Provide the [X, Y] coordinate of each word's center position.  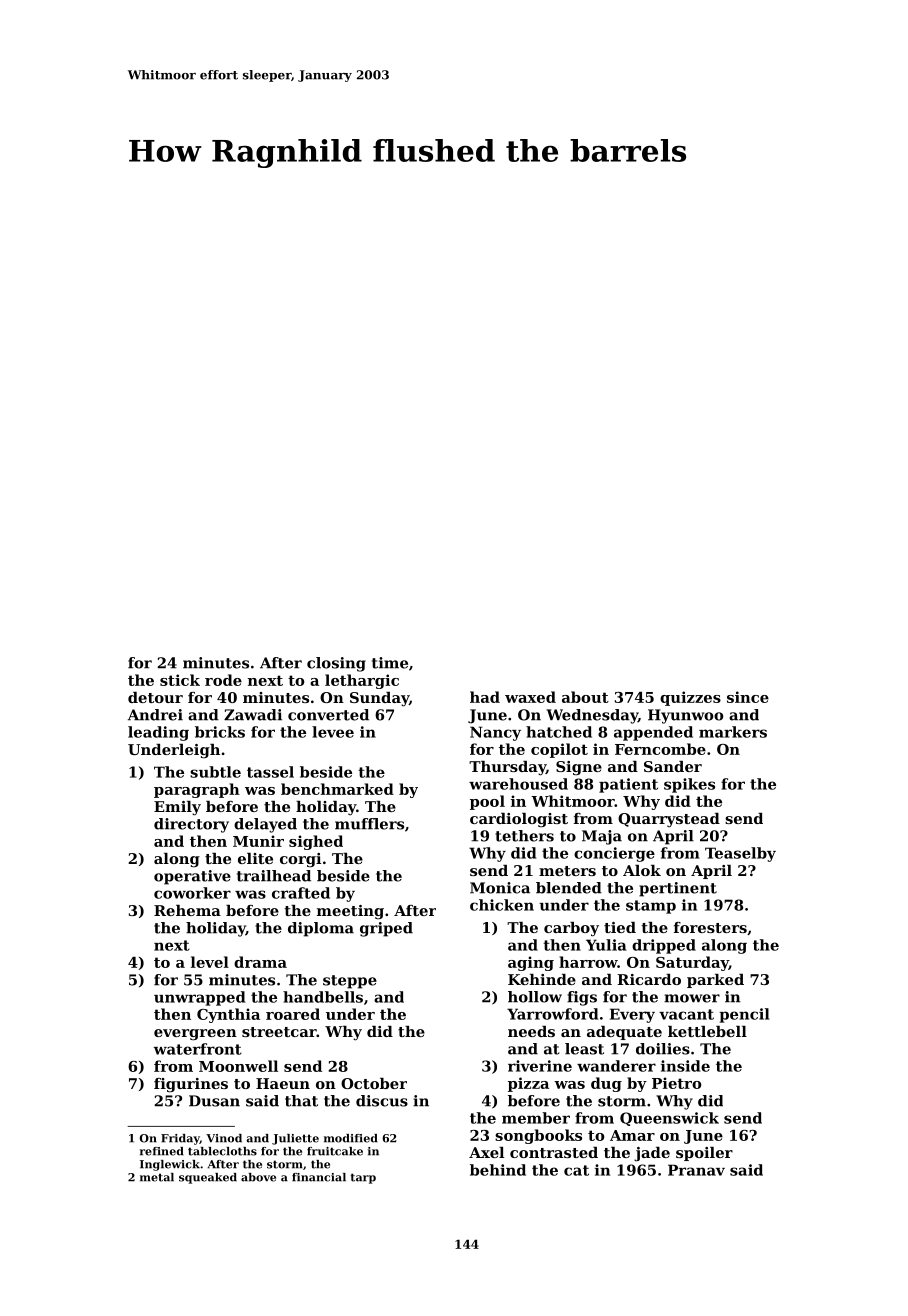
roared [293, 1014]
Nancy [495, 733]
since [748, 697]
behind [498, 1170]
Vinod [224, 1138]
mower [692, 998]
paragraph [197, 790]
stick [180, 680]
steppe [350, 982]
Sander [673, 766]
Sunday [379, 699]
